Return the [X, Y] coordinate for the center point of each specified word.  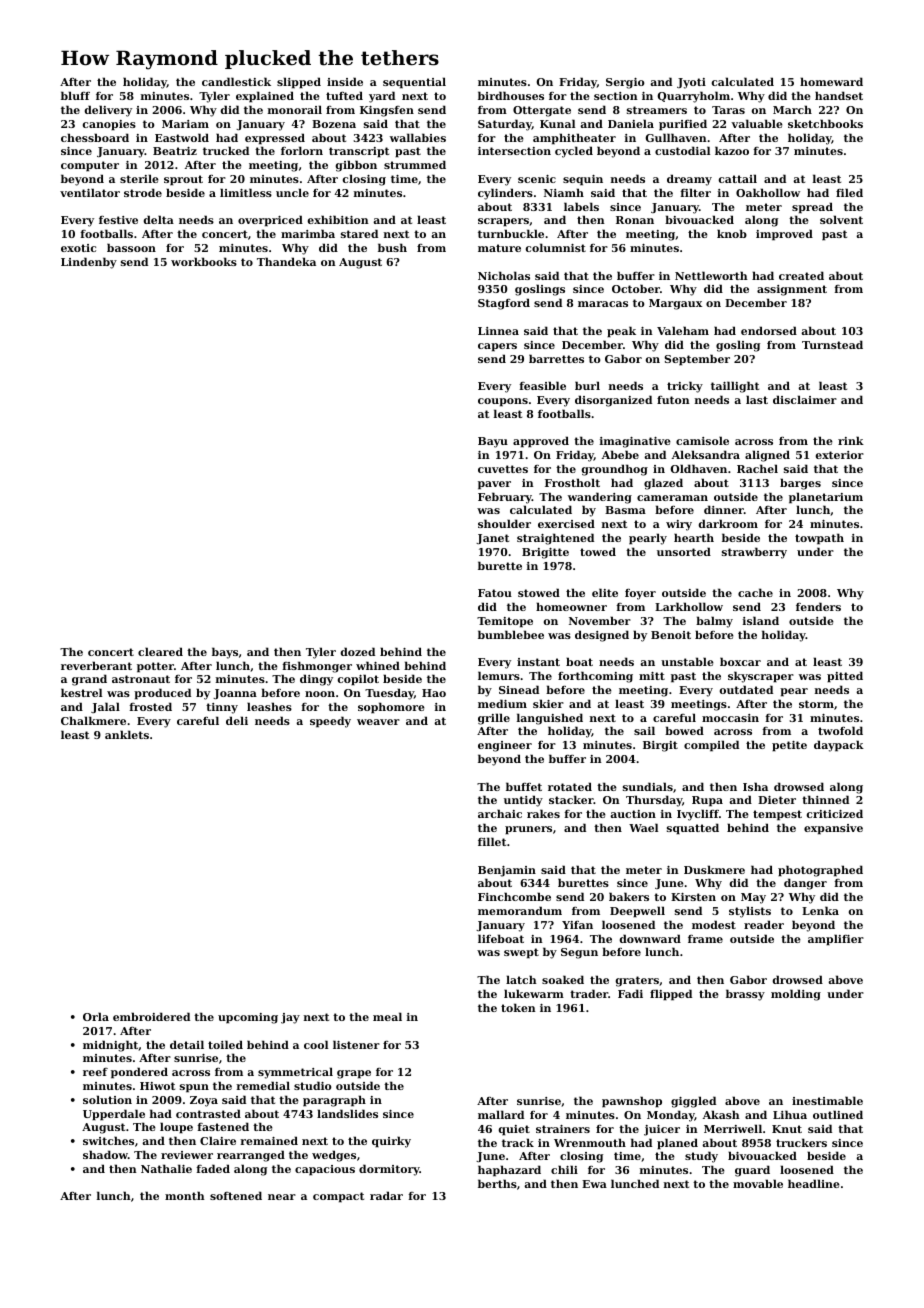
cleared [160, 651]
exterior [840, 455]
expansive [833, 829]
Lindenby [89, 263]
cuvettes [503, 469]
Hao [434, 693]
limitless [246, 192]
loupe [176, 1128]
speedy [330, 722]
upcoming [248, 1018]
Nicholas [504, 275]
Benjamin [507, 871]
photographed [820, 871]
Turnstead [832, 344]
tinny [222, 708]
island [761, 620]
